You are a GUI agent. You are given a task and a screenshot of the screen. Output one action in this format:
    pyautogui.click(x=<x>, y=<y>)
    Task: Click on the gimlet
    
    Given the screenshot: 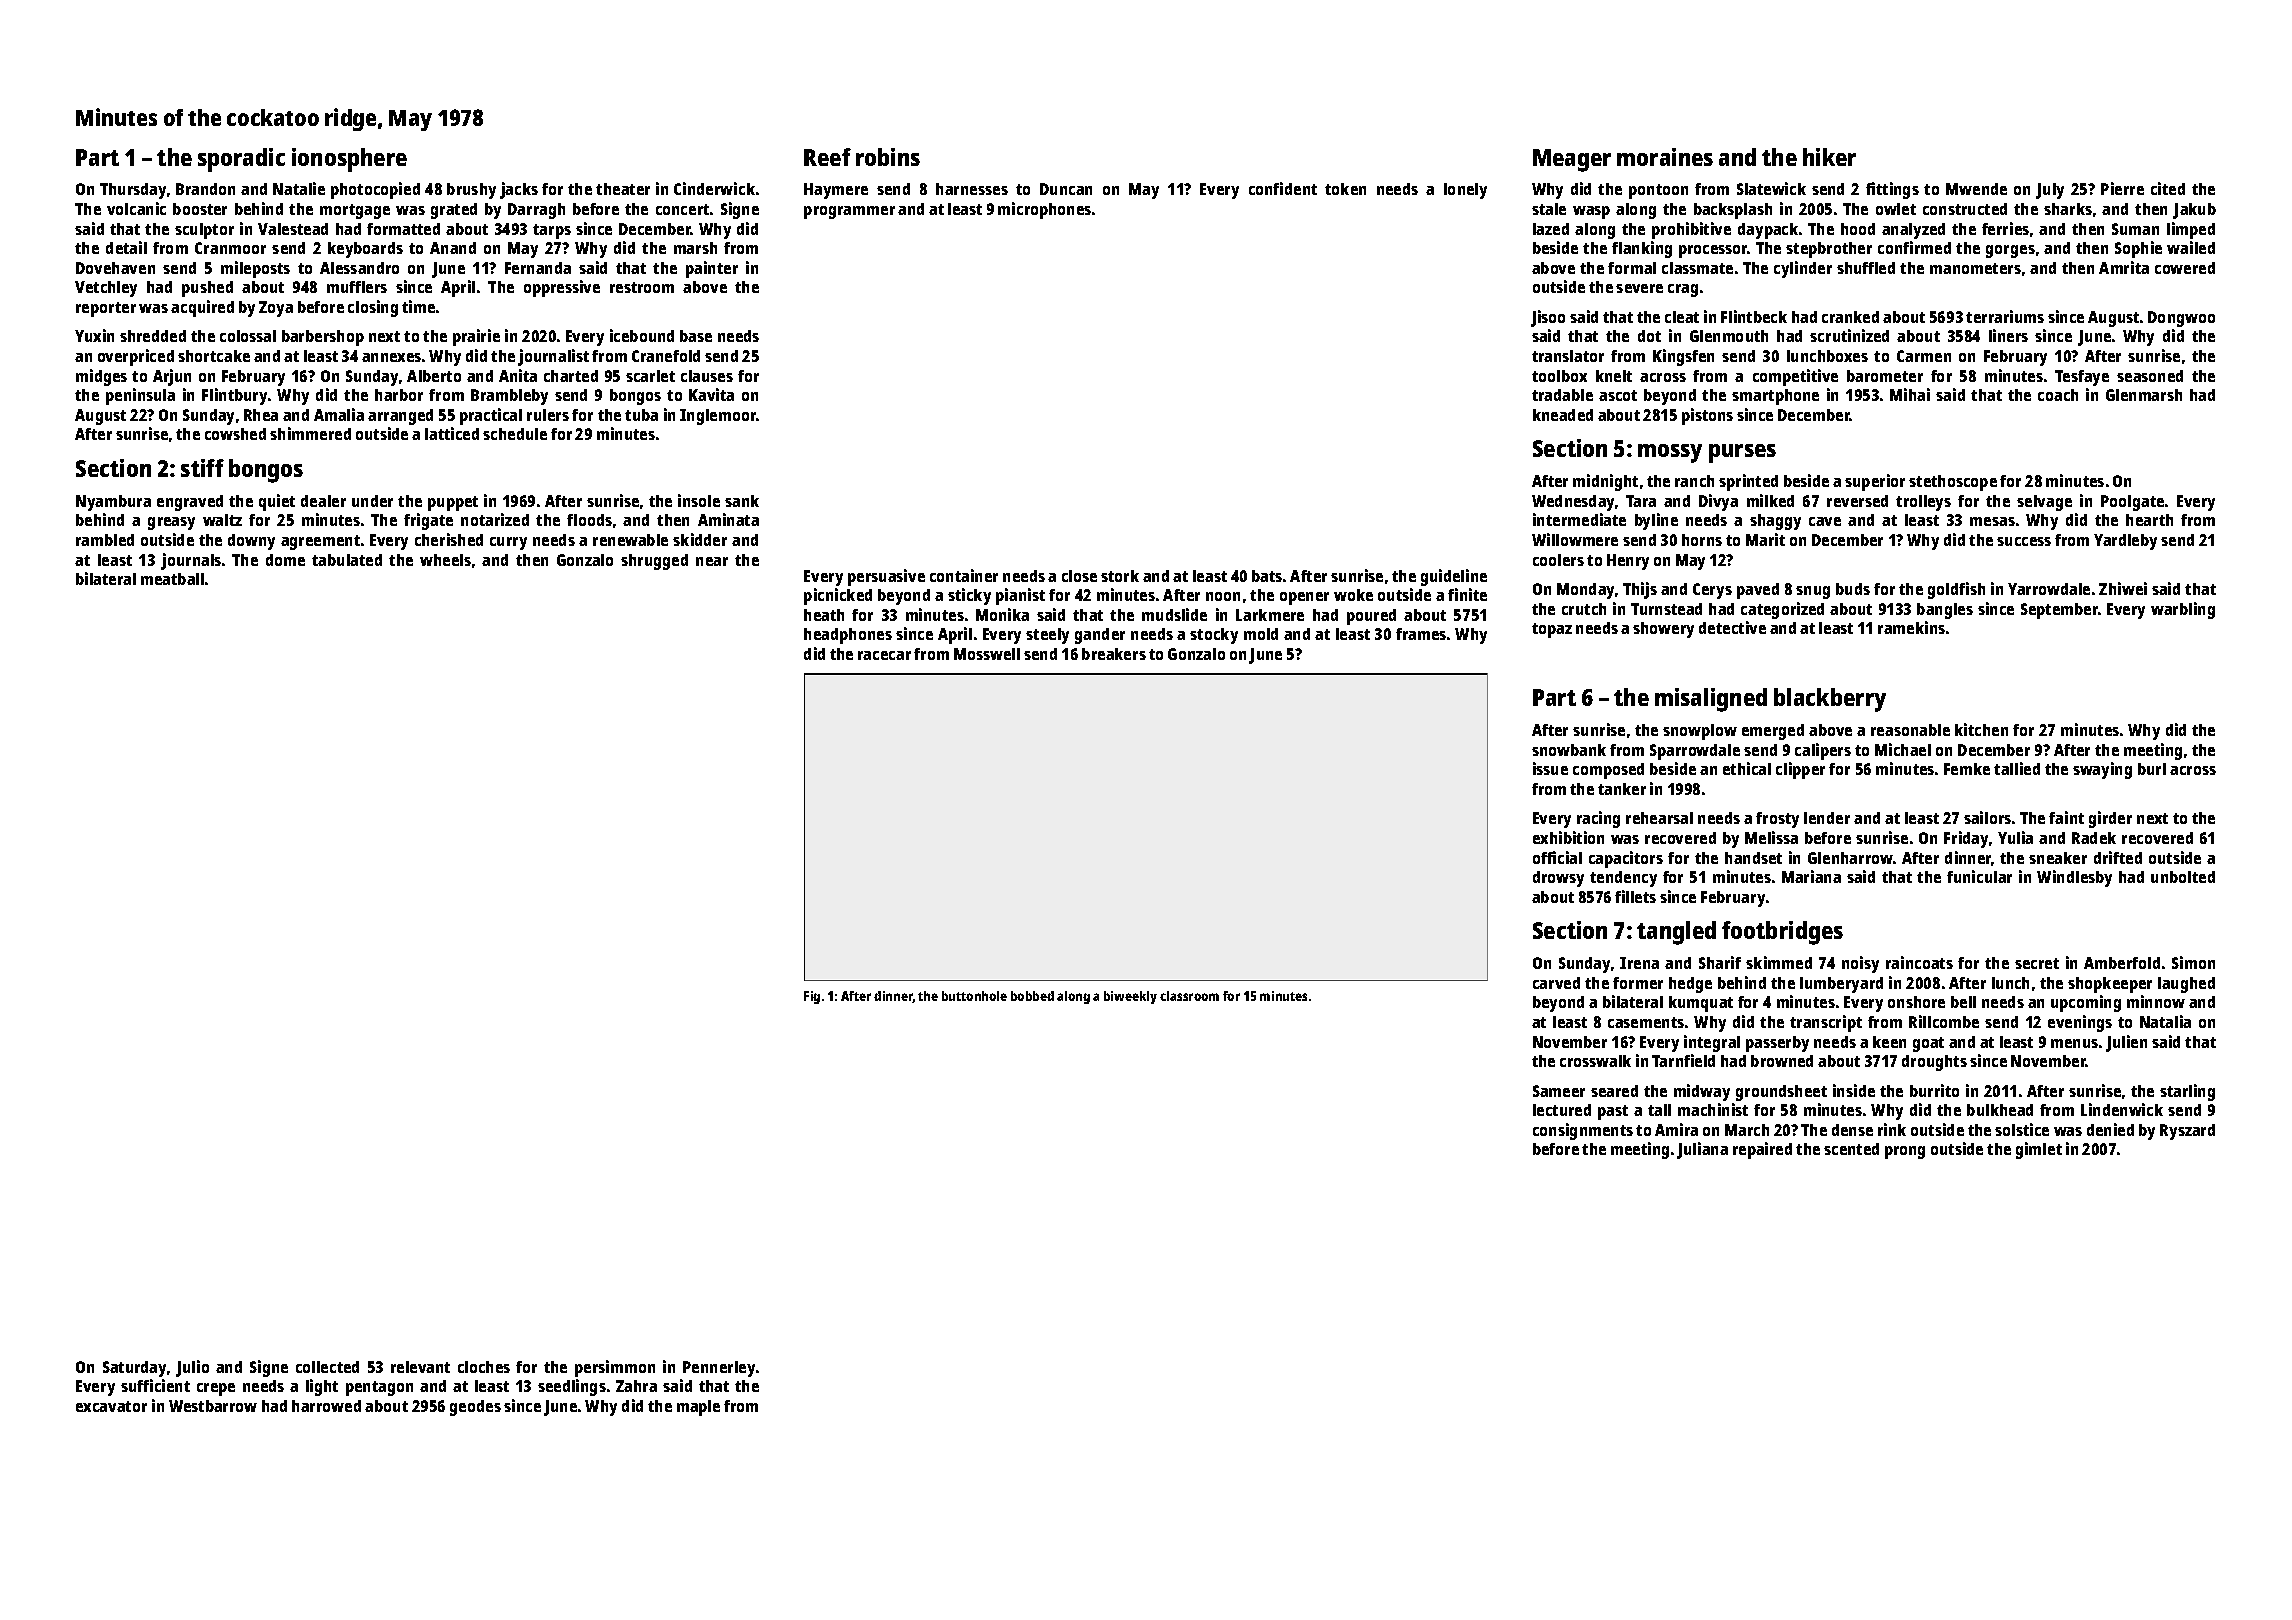 What is the action you would take?
    pyautogui.click(x=2039, y=1150)
